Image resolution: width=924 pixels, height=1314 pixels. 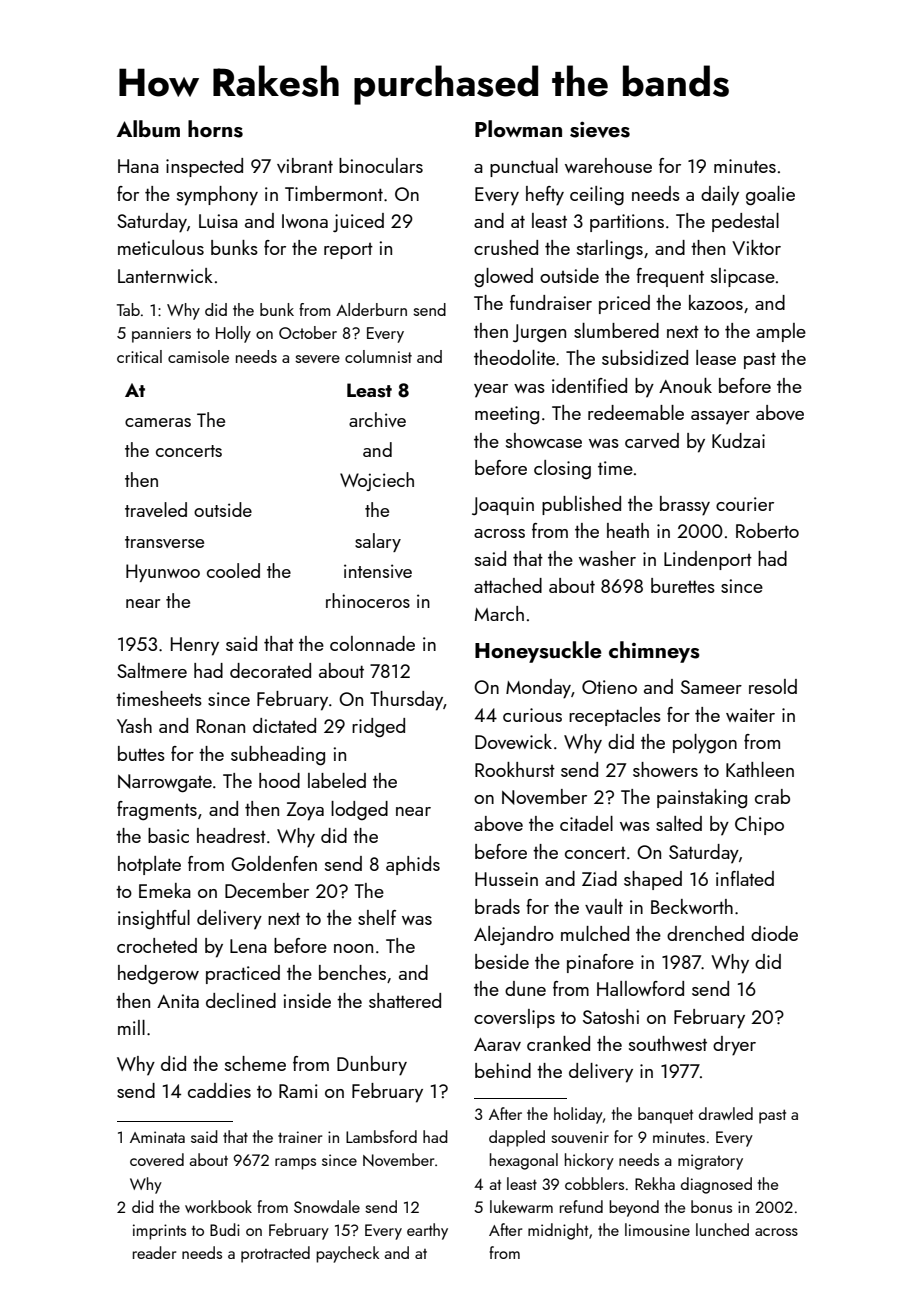 I want to click on beside, so click(x=502, y=961).
